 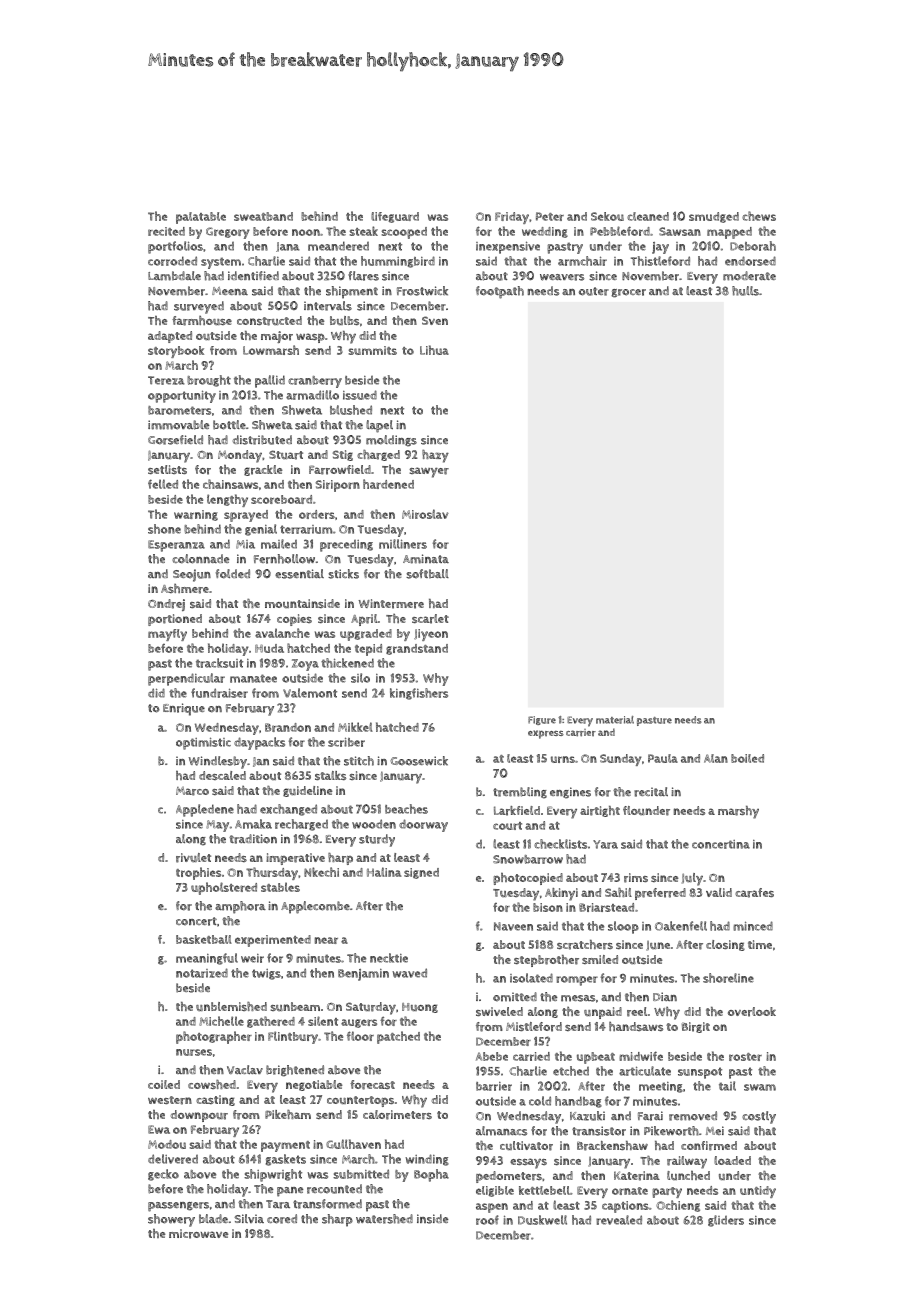 What do you see at coordinates (198, 1234) in the screenshot?
I see `microwave` at bounding box center [198, 1234].
